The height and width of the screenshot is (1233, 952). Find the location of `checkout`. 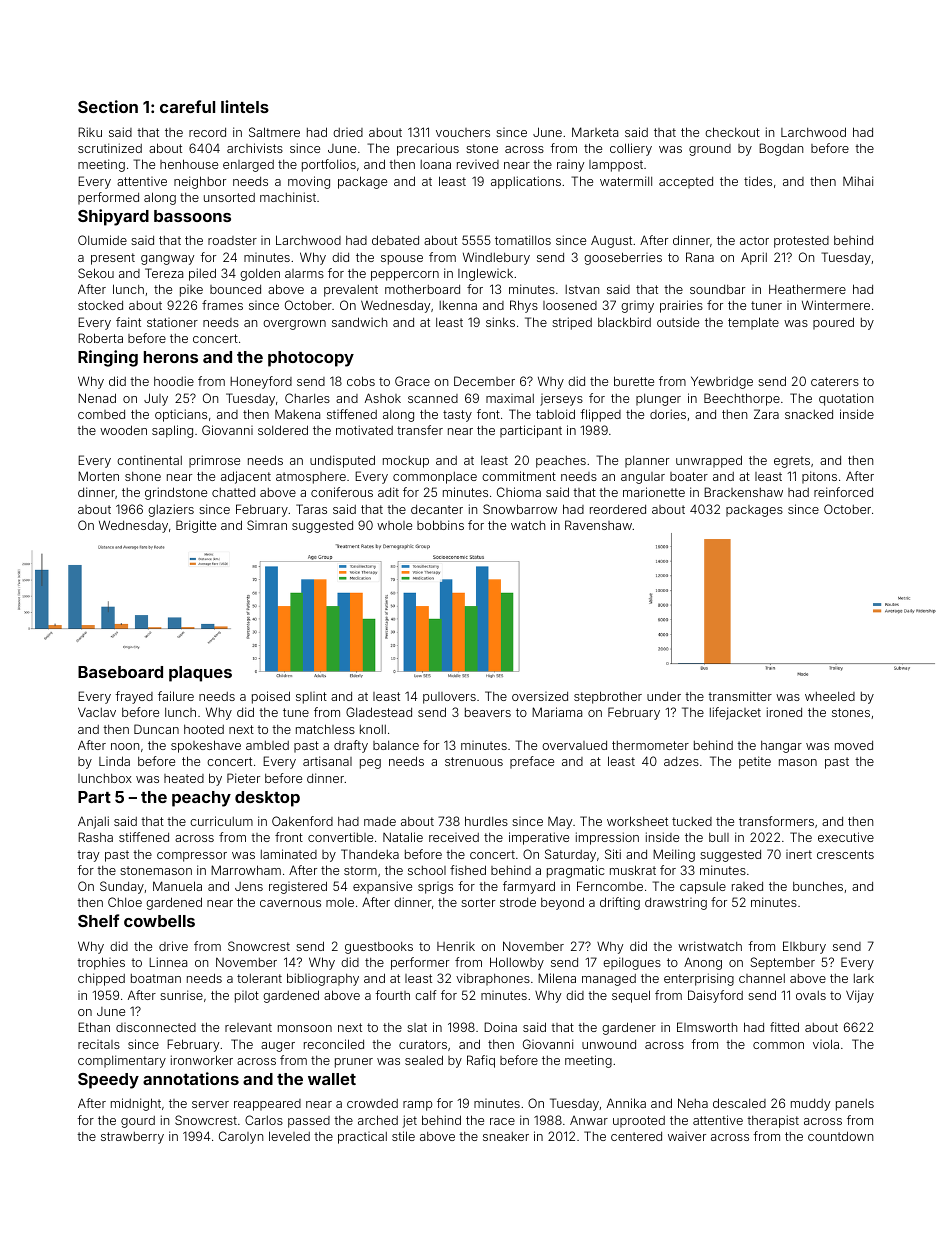

checkout is located at coordinates (732, 132).
